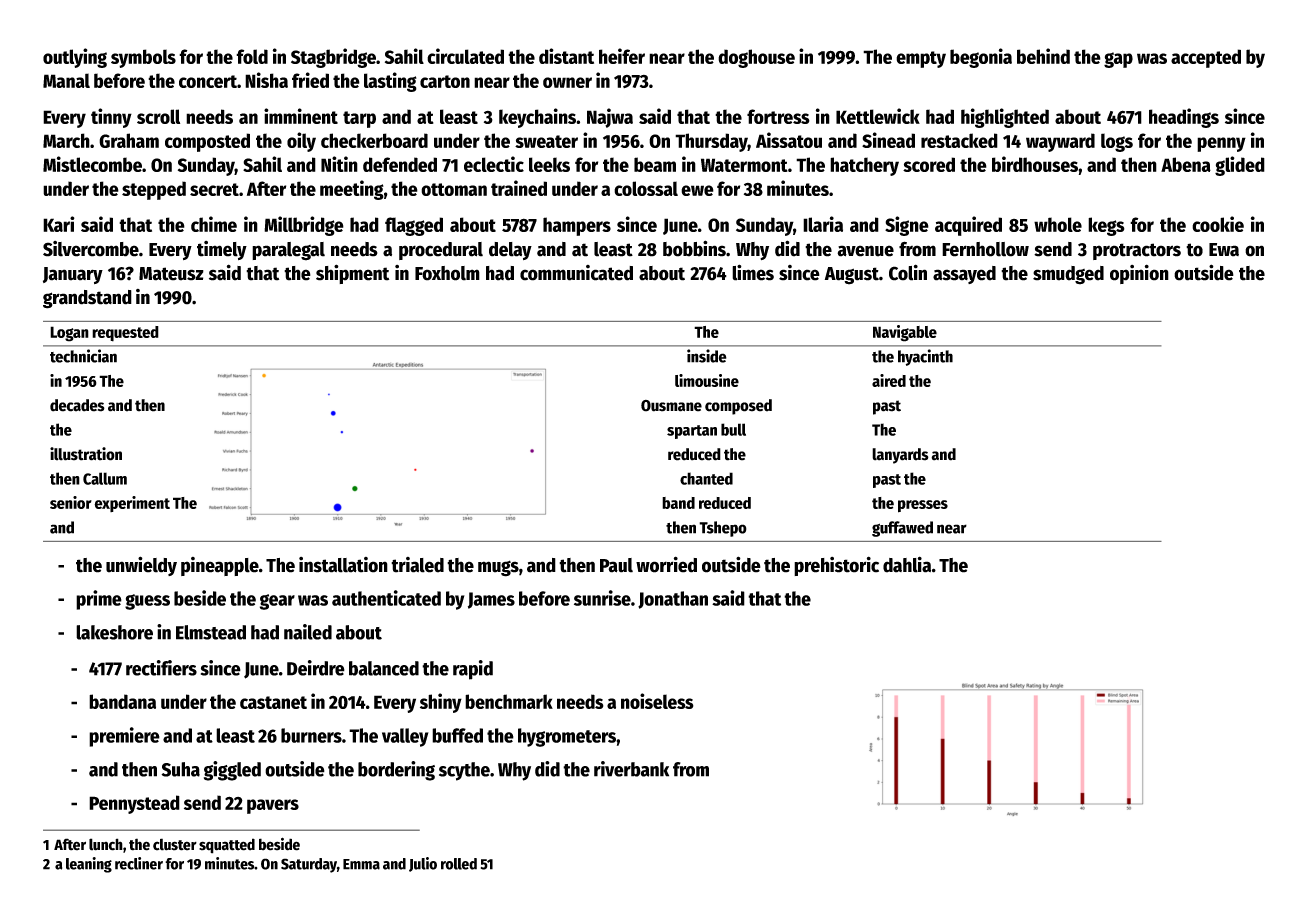 This image has width=1308, height=924. I want to click on castanet, so click(273, 702).
